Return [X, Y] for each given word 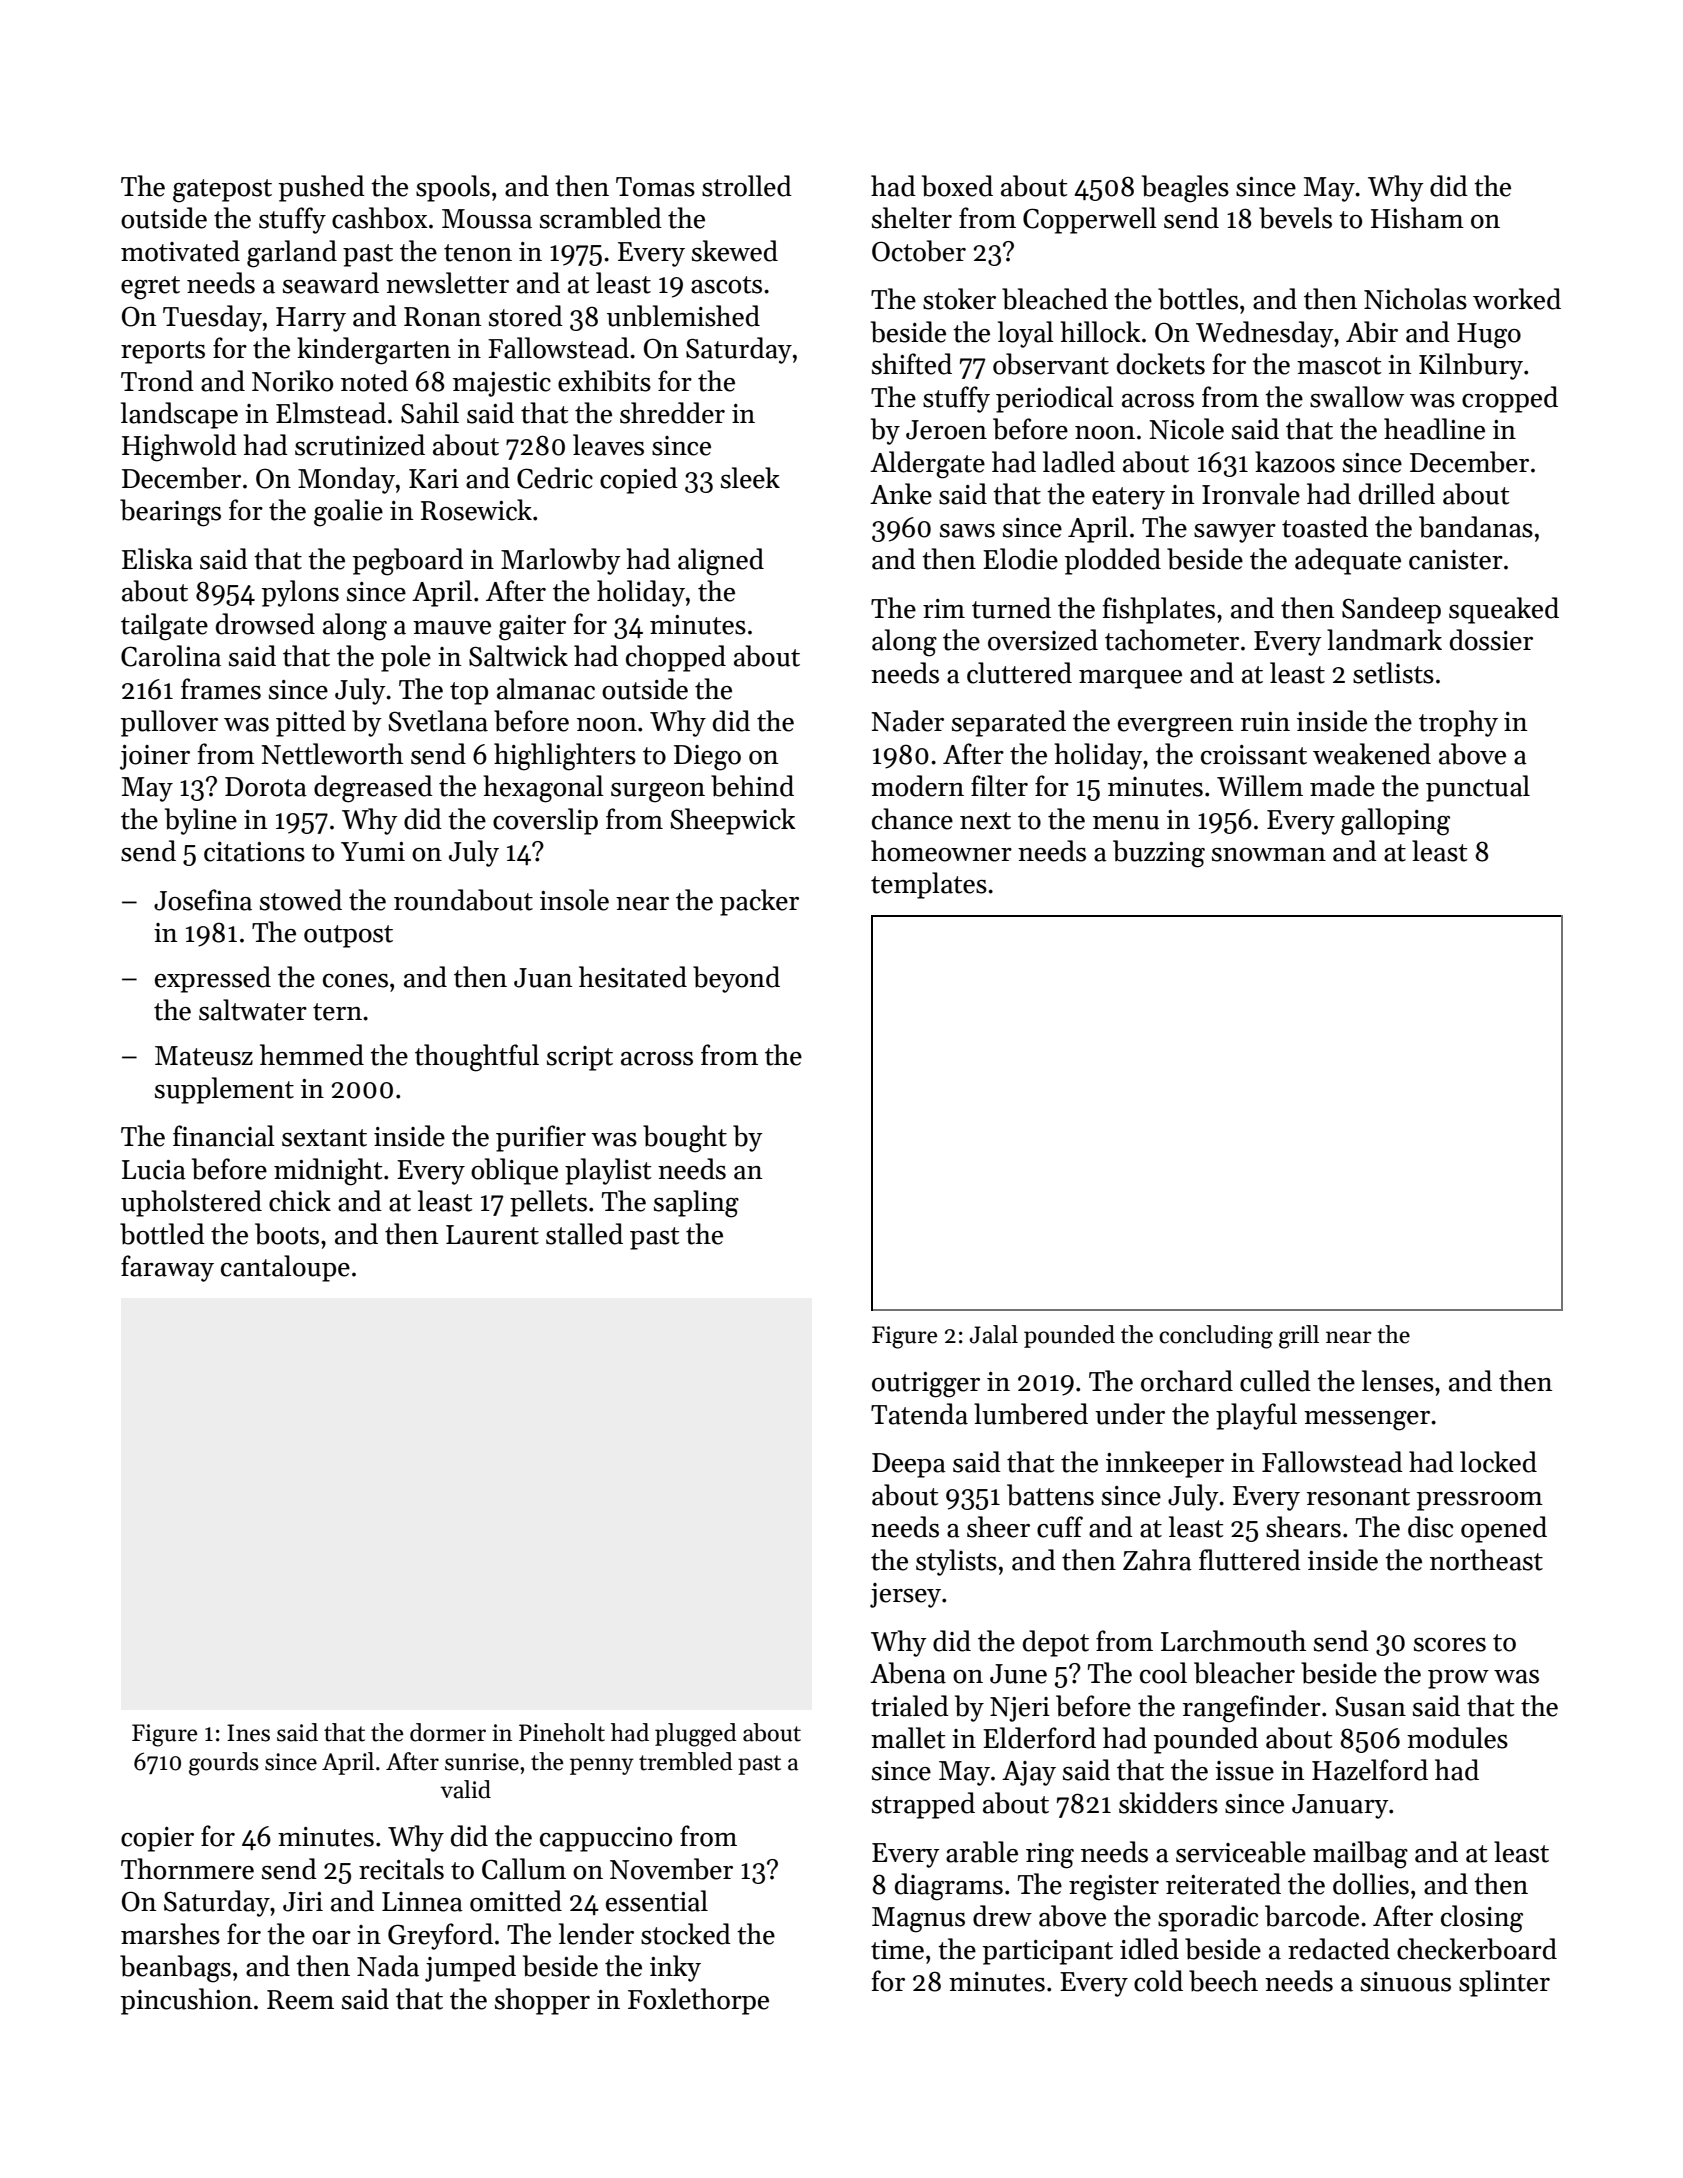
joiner [155, 757]
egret [150, 288]
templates [929, 885]
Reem [300, 2000]
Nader [907, 721]
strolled [747, 186]
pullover [169, 723]
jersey [905, 1595]
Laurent [492, 1235]
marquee [1130, 679]
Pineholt [562, 1732]
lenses [1398, 1381]
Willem [1260, 786]
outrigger [926, 1385]
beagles [1185, 189]
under [1130, 1414]
